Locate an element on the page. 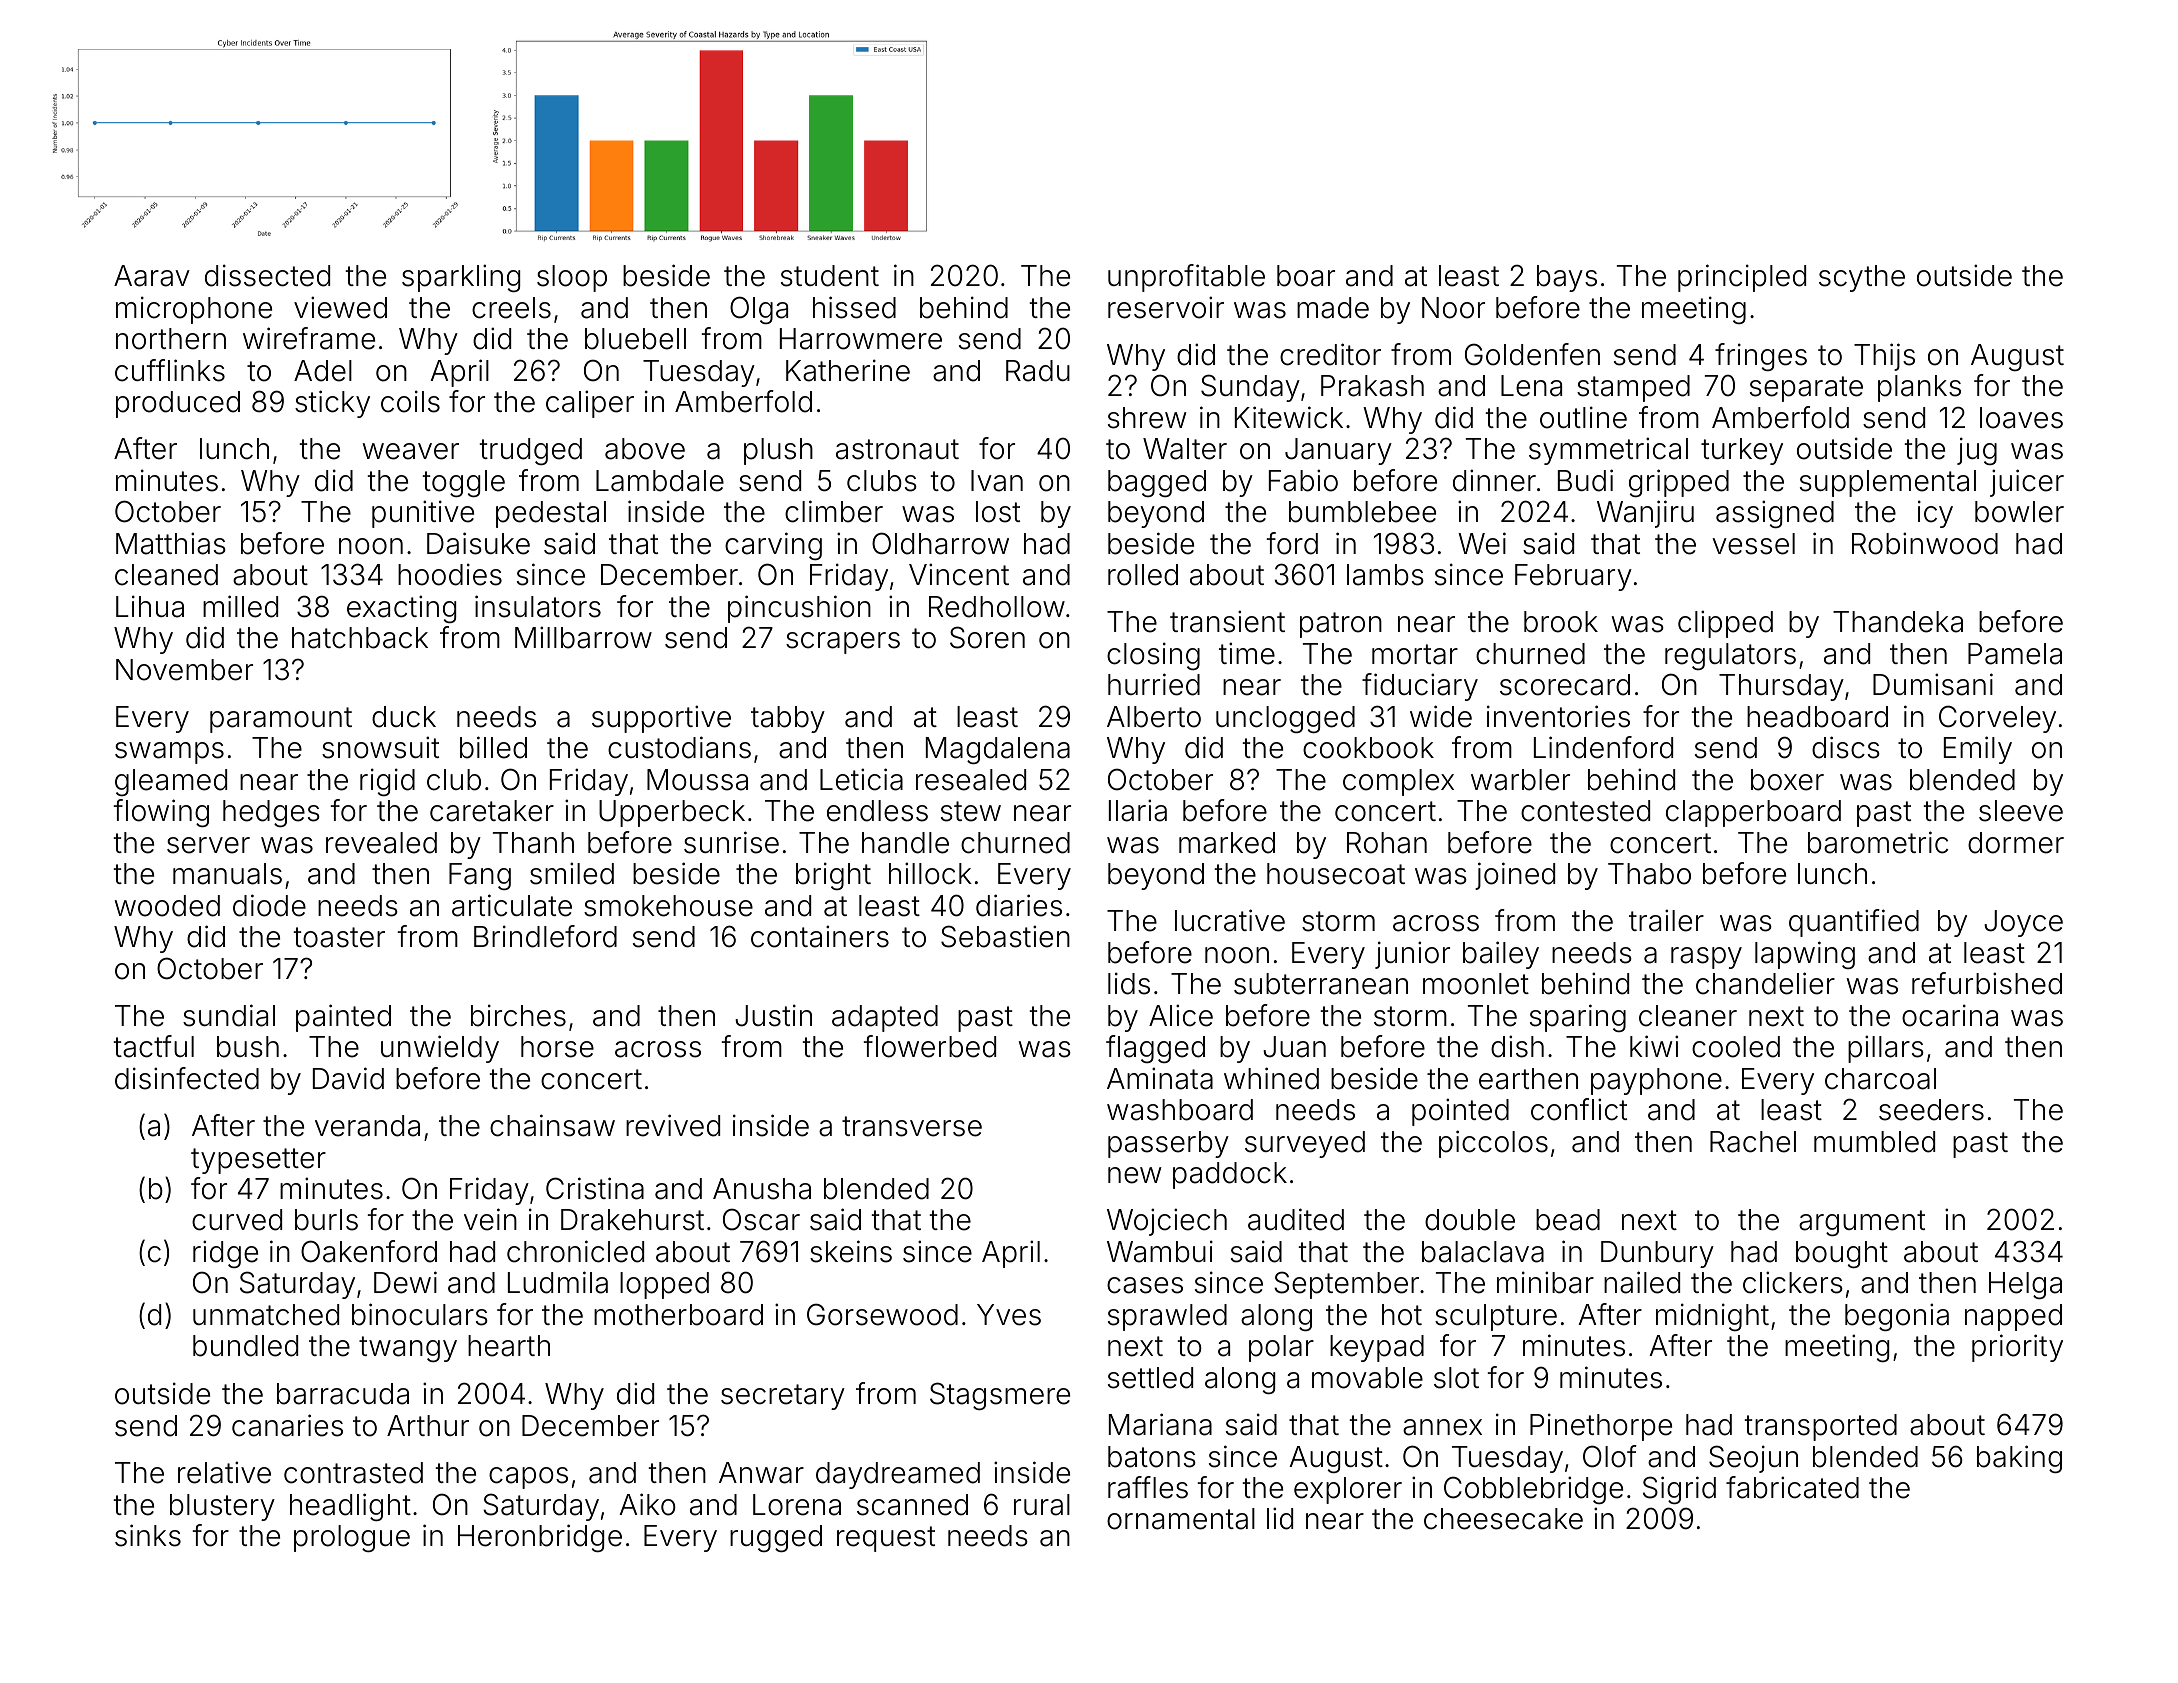 The image size is (2178, 1683). exacting is located at coordinates (401, 609).
